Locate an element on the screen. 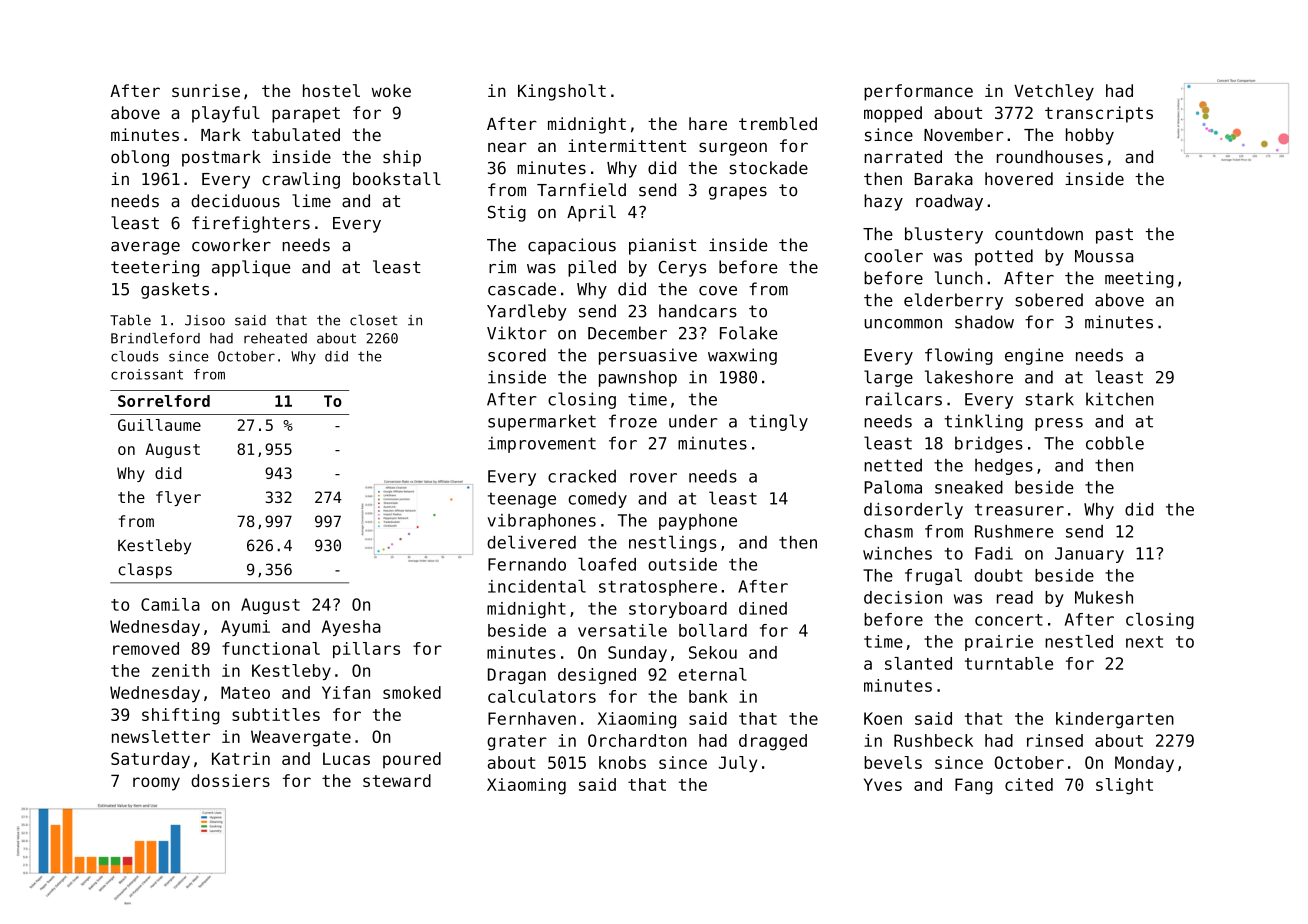  poured is located at coordinates (412, 760).
